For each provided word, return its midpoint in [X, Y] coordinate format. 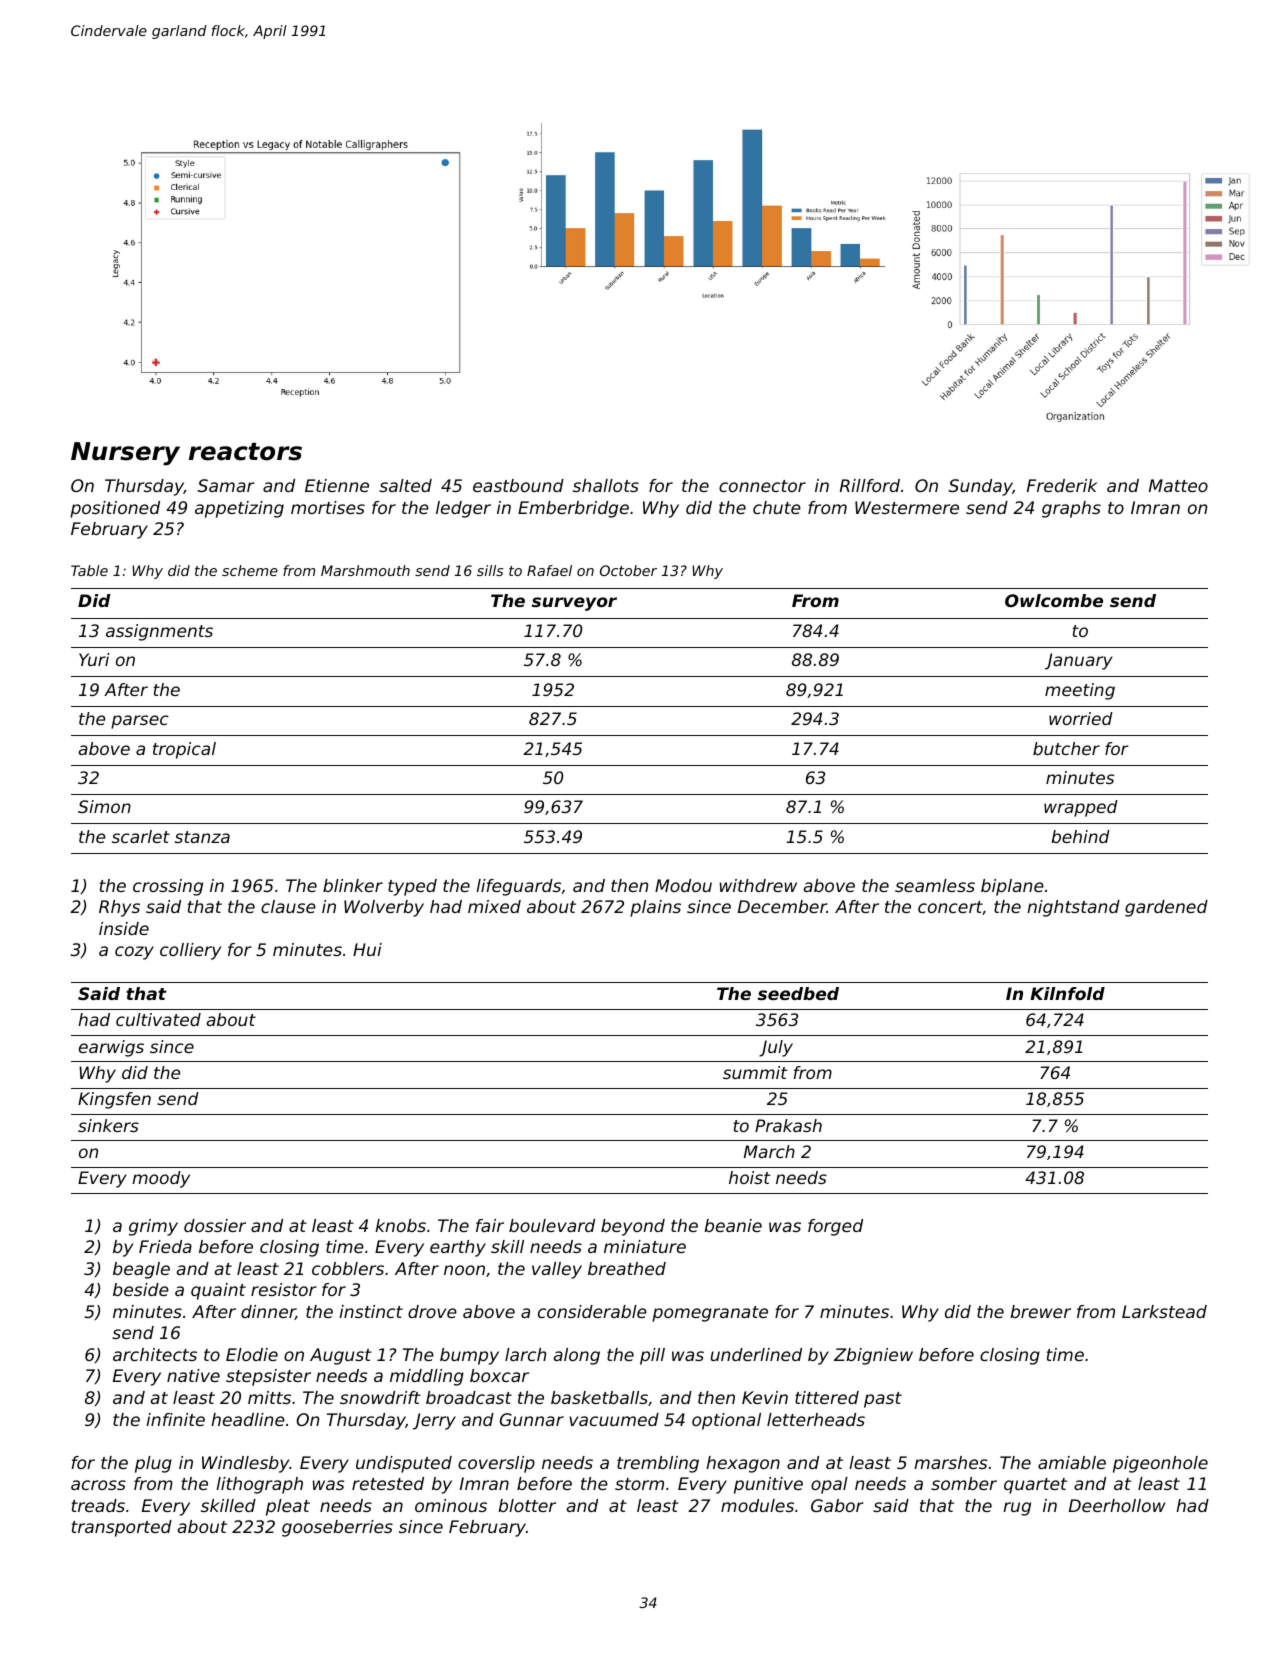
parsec [140, 722]
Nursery [125, 454]
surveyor [574, 604]
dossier [215, 1225]
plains [655, 908]
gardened [1166, 908]
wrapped [1081, 808]
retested [388, 1483]
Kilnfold [1067, 993]
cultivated [158, 1019]
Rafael [549, 570]
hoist [750, 1177]
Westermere [907, 507]
